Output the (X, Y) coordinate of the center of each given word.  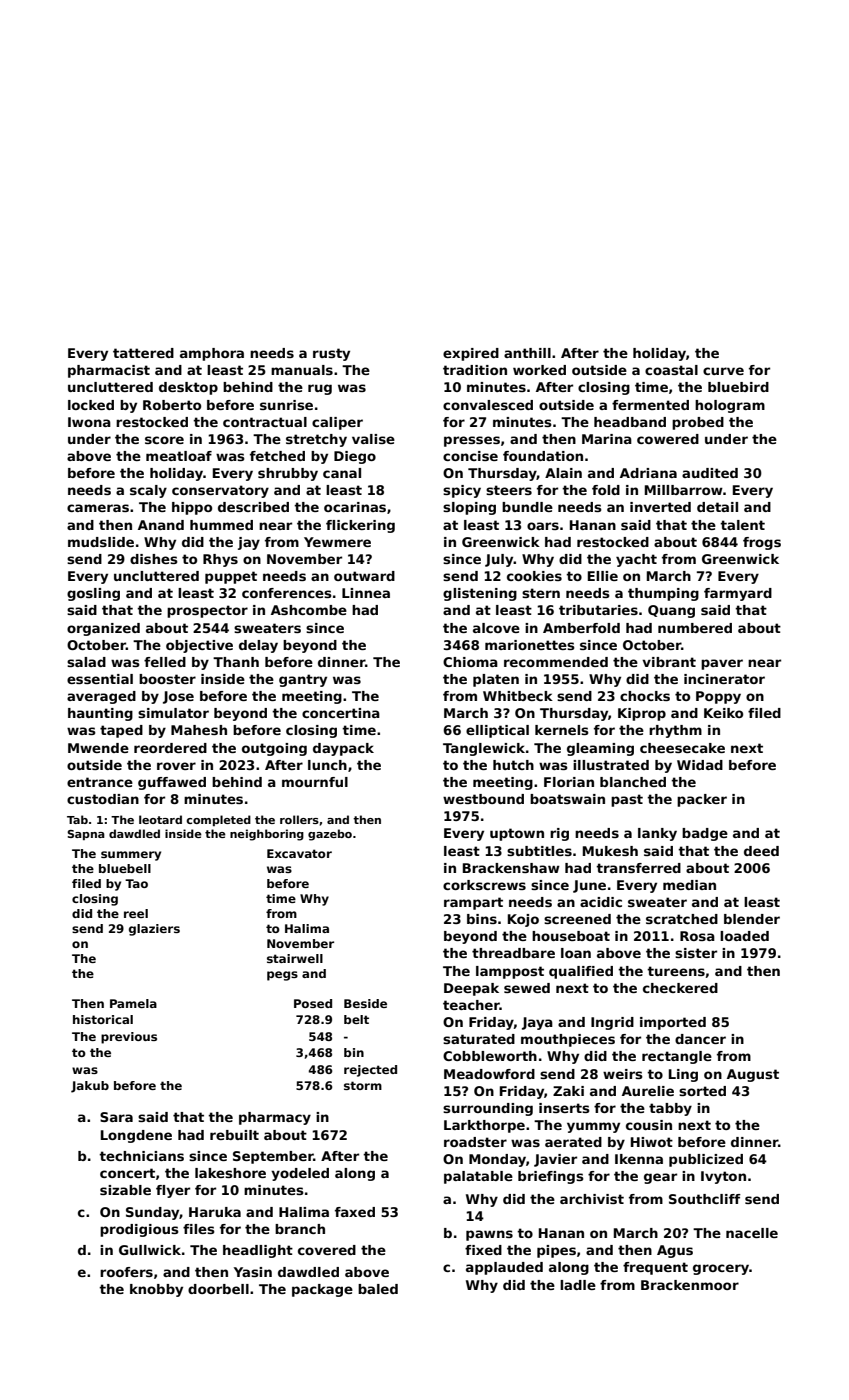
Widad (700, 765)
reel (136, 913)
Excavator (299, 853)
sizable (125, 1190)
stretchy (316, 440)
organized (103, 629)
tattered (143, 353)
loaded (744, 936)
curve (723, 371)
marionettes (530, 645)
